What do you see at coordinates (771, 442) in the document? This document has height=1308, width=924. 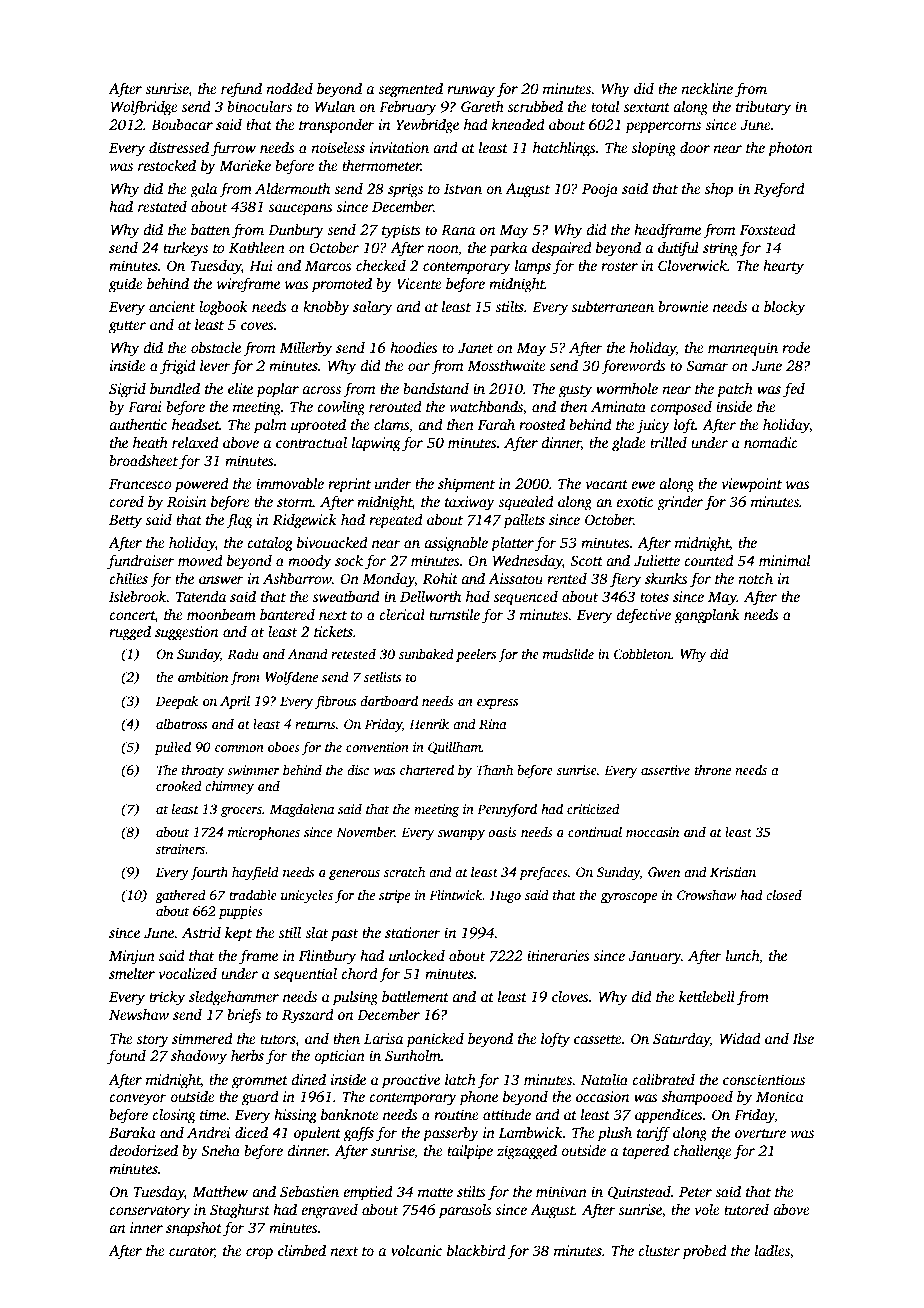 I see `nomadic` at bounding box center [771, 442].
